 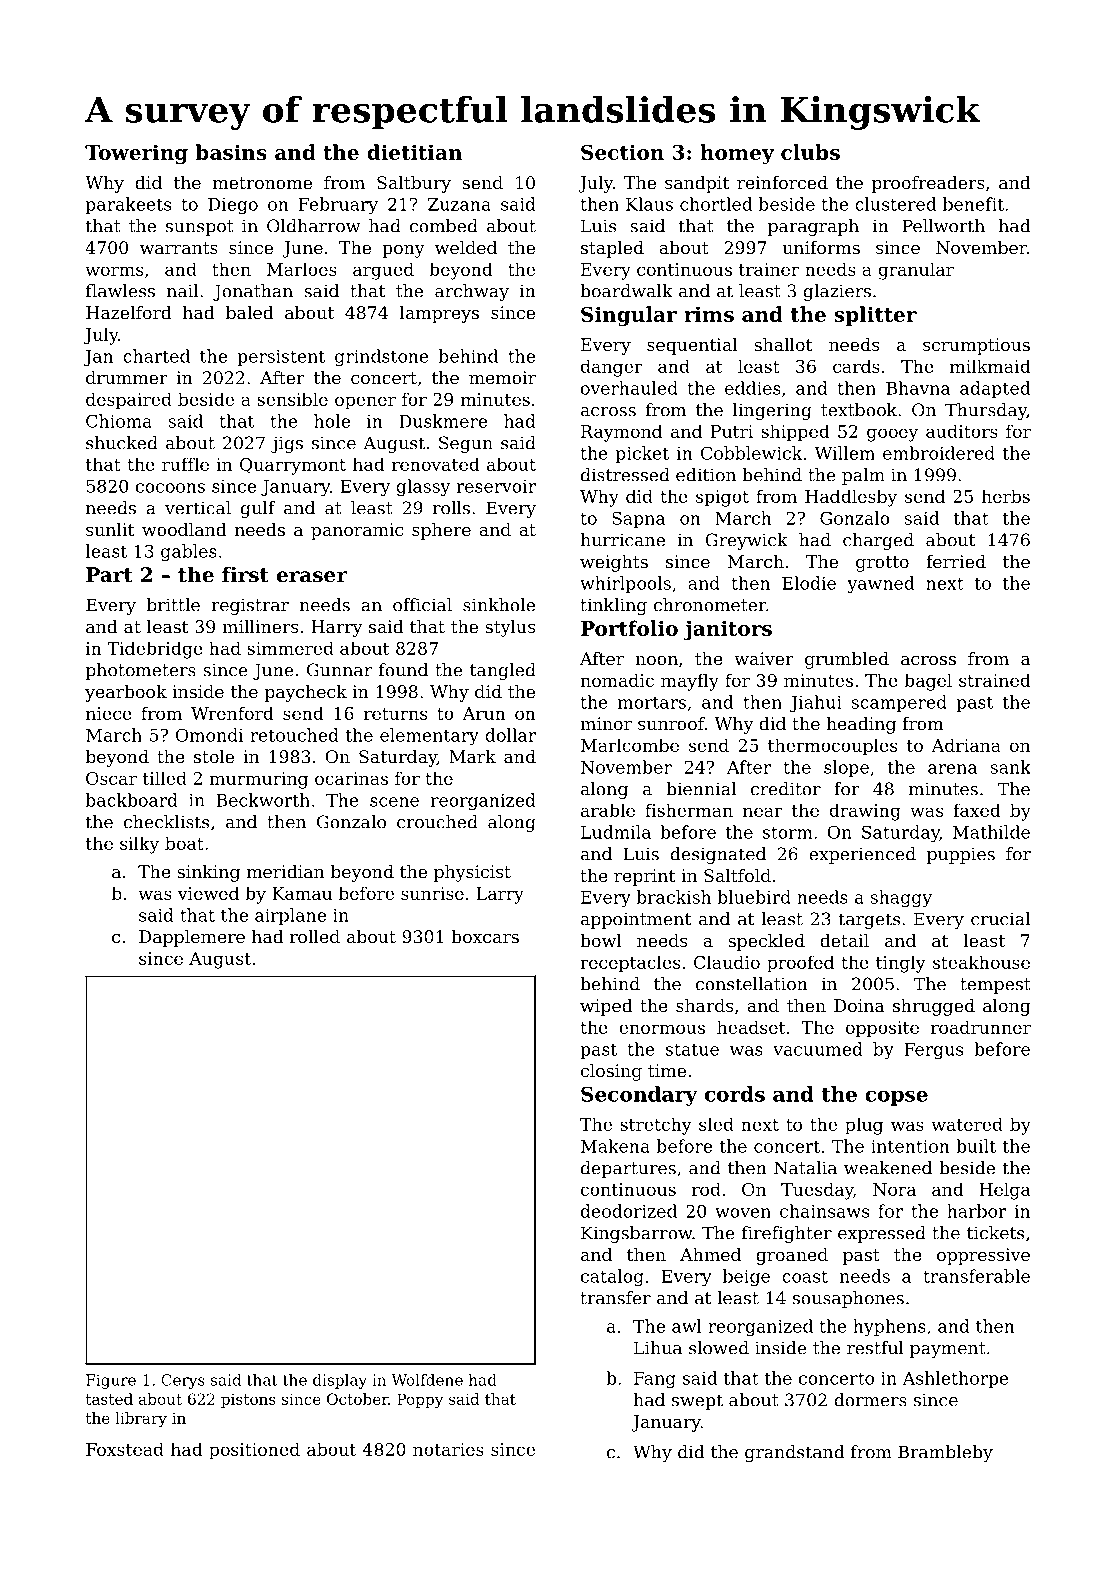 What do you see at coordinates (622, 152) in the image?
I see `Section` at bounding box center [622, 152].
